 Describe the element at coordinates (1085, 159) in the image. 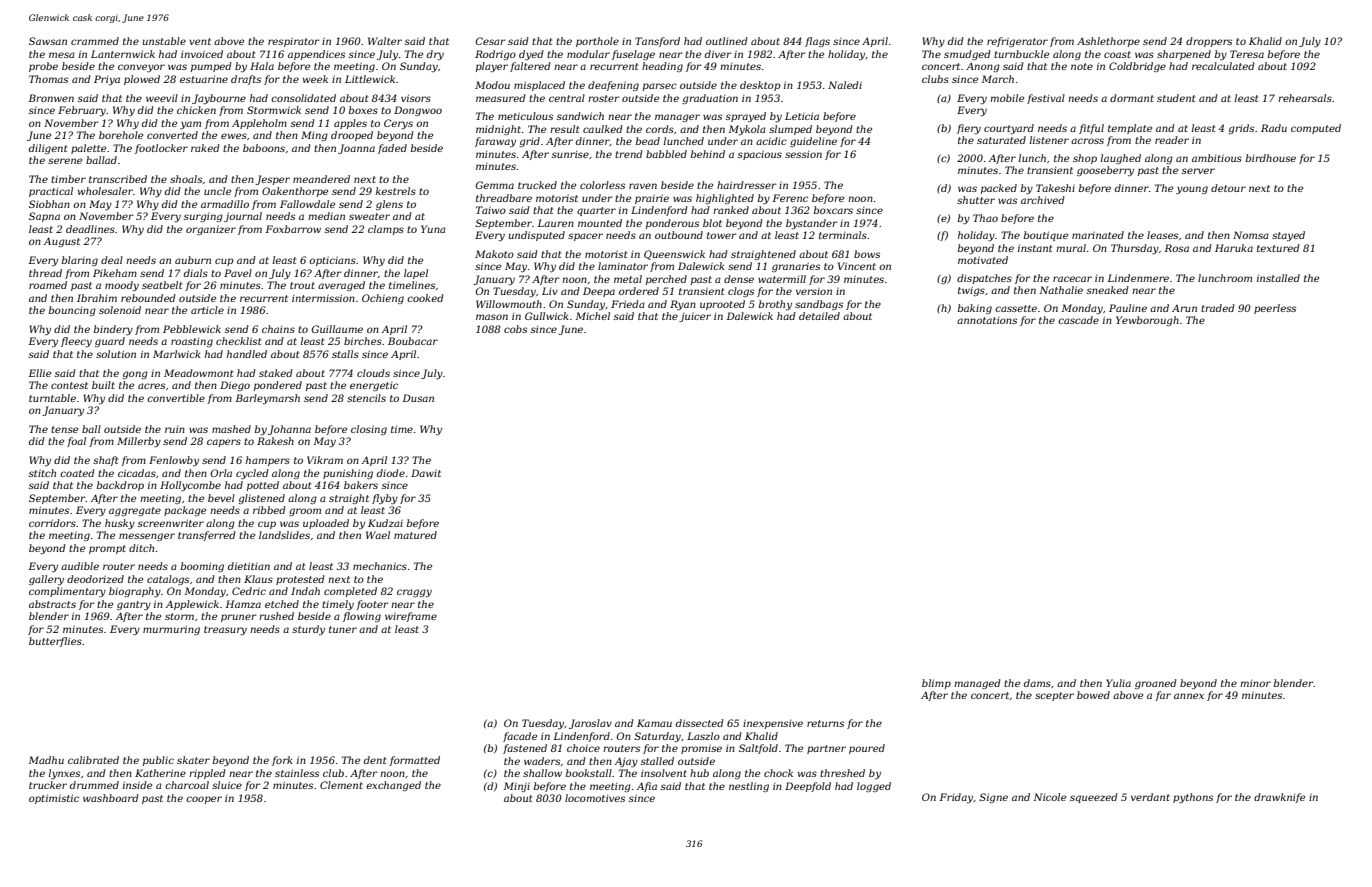

I see `shop` at that location.
